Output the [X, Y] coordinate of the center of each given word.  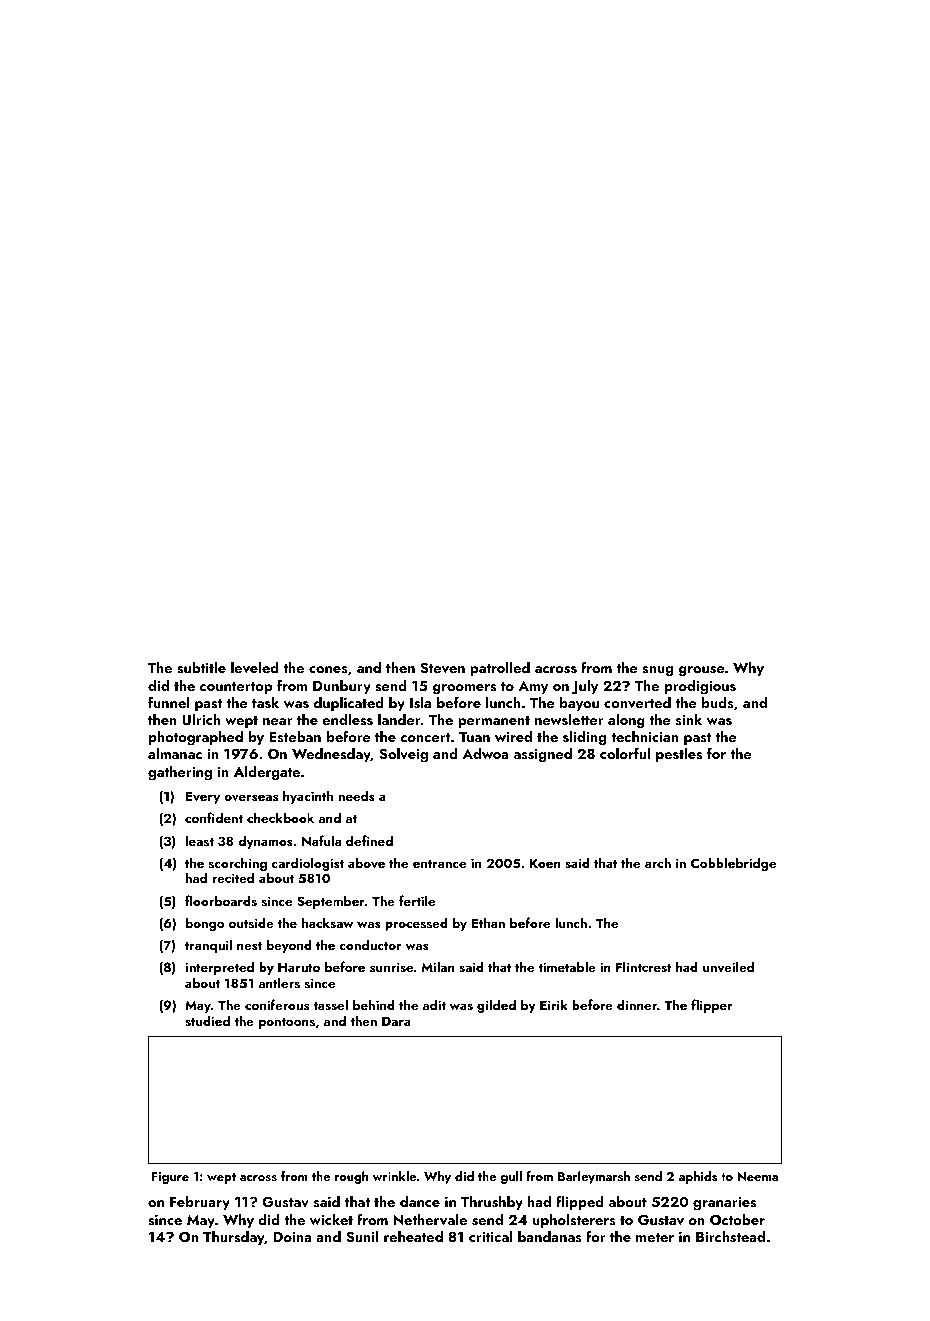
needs [356, 795]
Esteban [295, 736]
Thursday [234, 1237]
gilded [496, 1006]
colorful [625, 753]
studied [207, 1020]
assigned [543, 755]
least [200, 840]
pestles [679, 754]
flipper [711, 1006]
